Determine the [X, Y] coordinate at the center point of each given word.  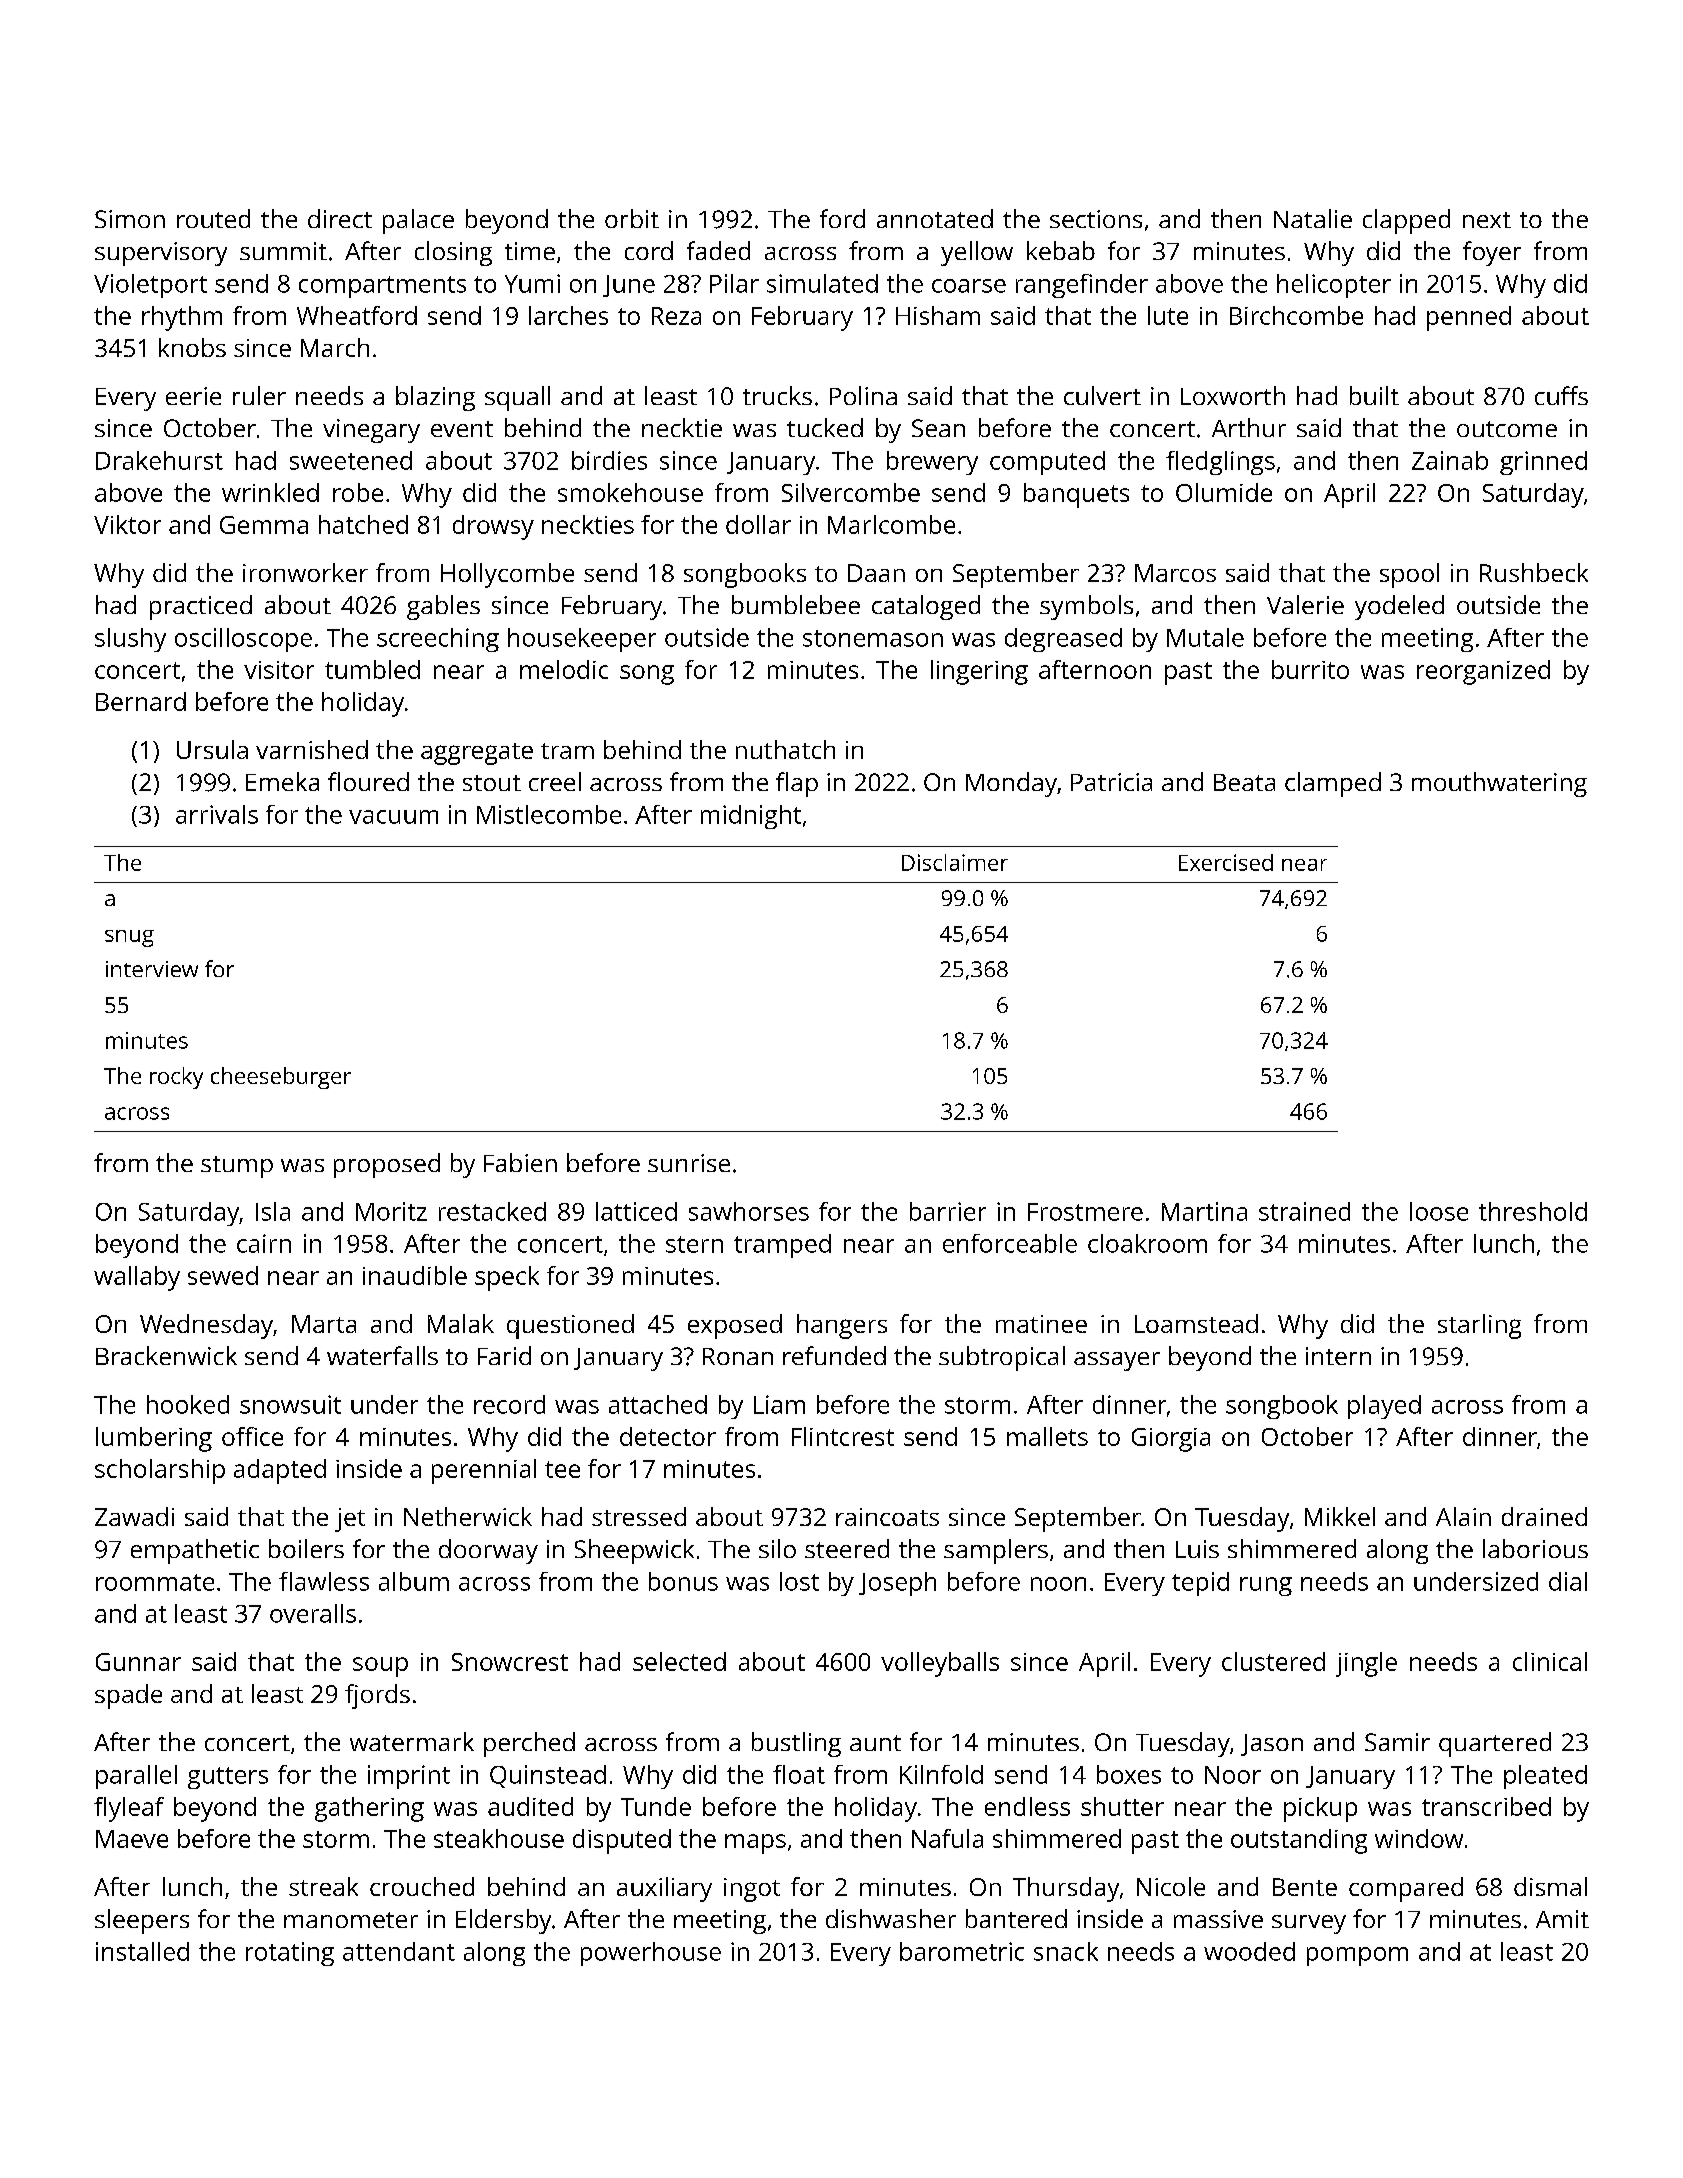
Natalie [1313, 218]
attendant [399, 1951]
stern [694, 1244]
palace [418, 221]
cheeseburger [281, 1078]
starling [1479, 1326]
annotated [935, 218]
